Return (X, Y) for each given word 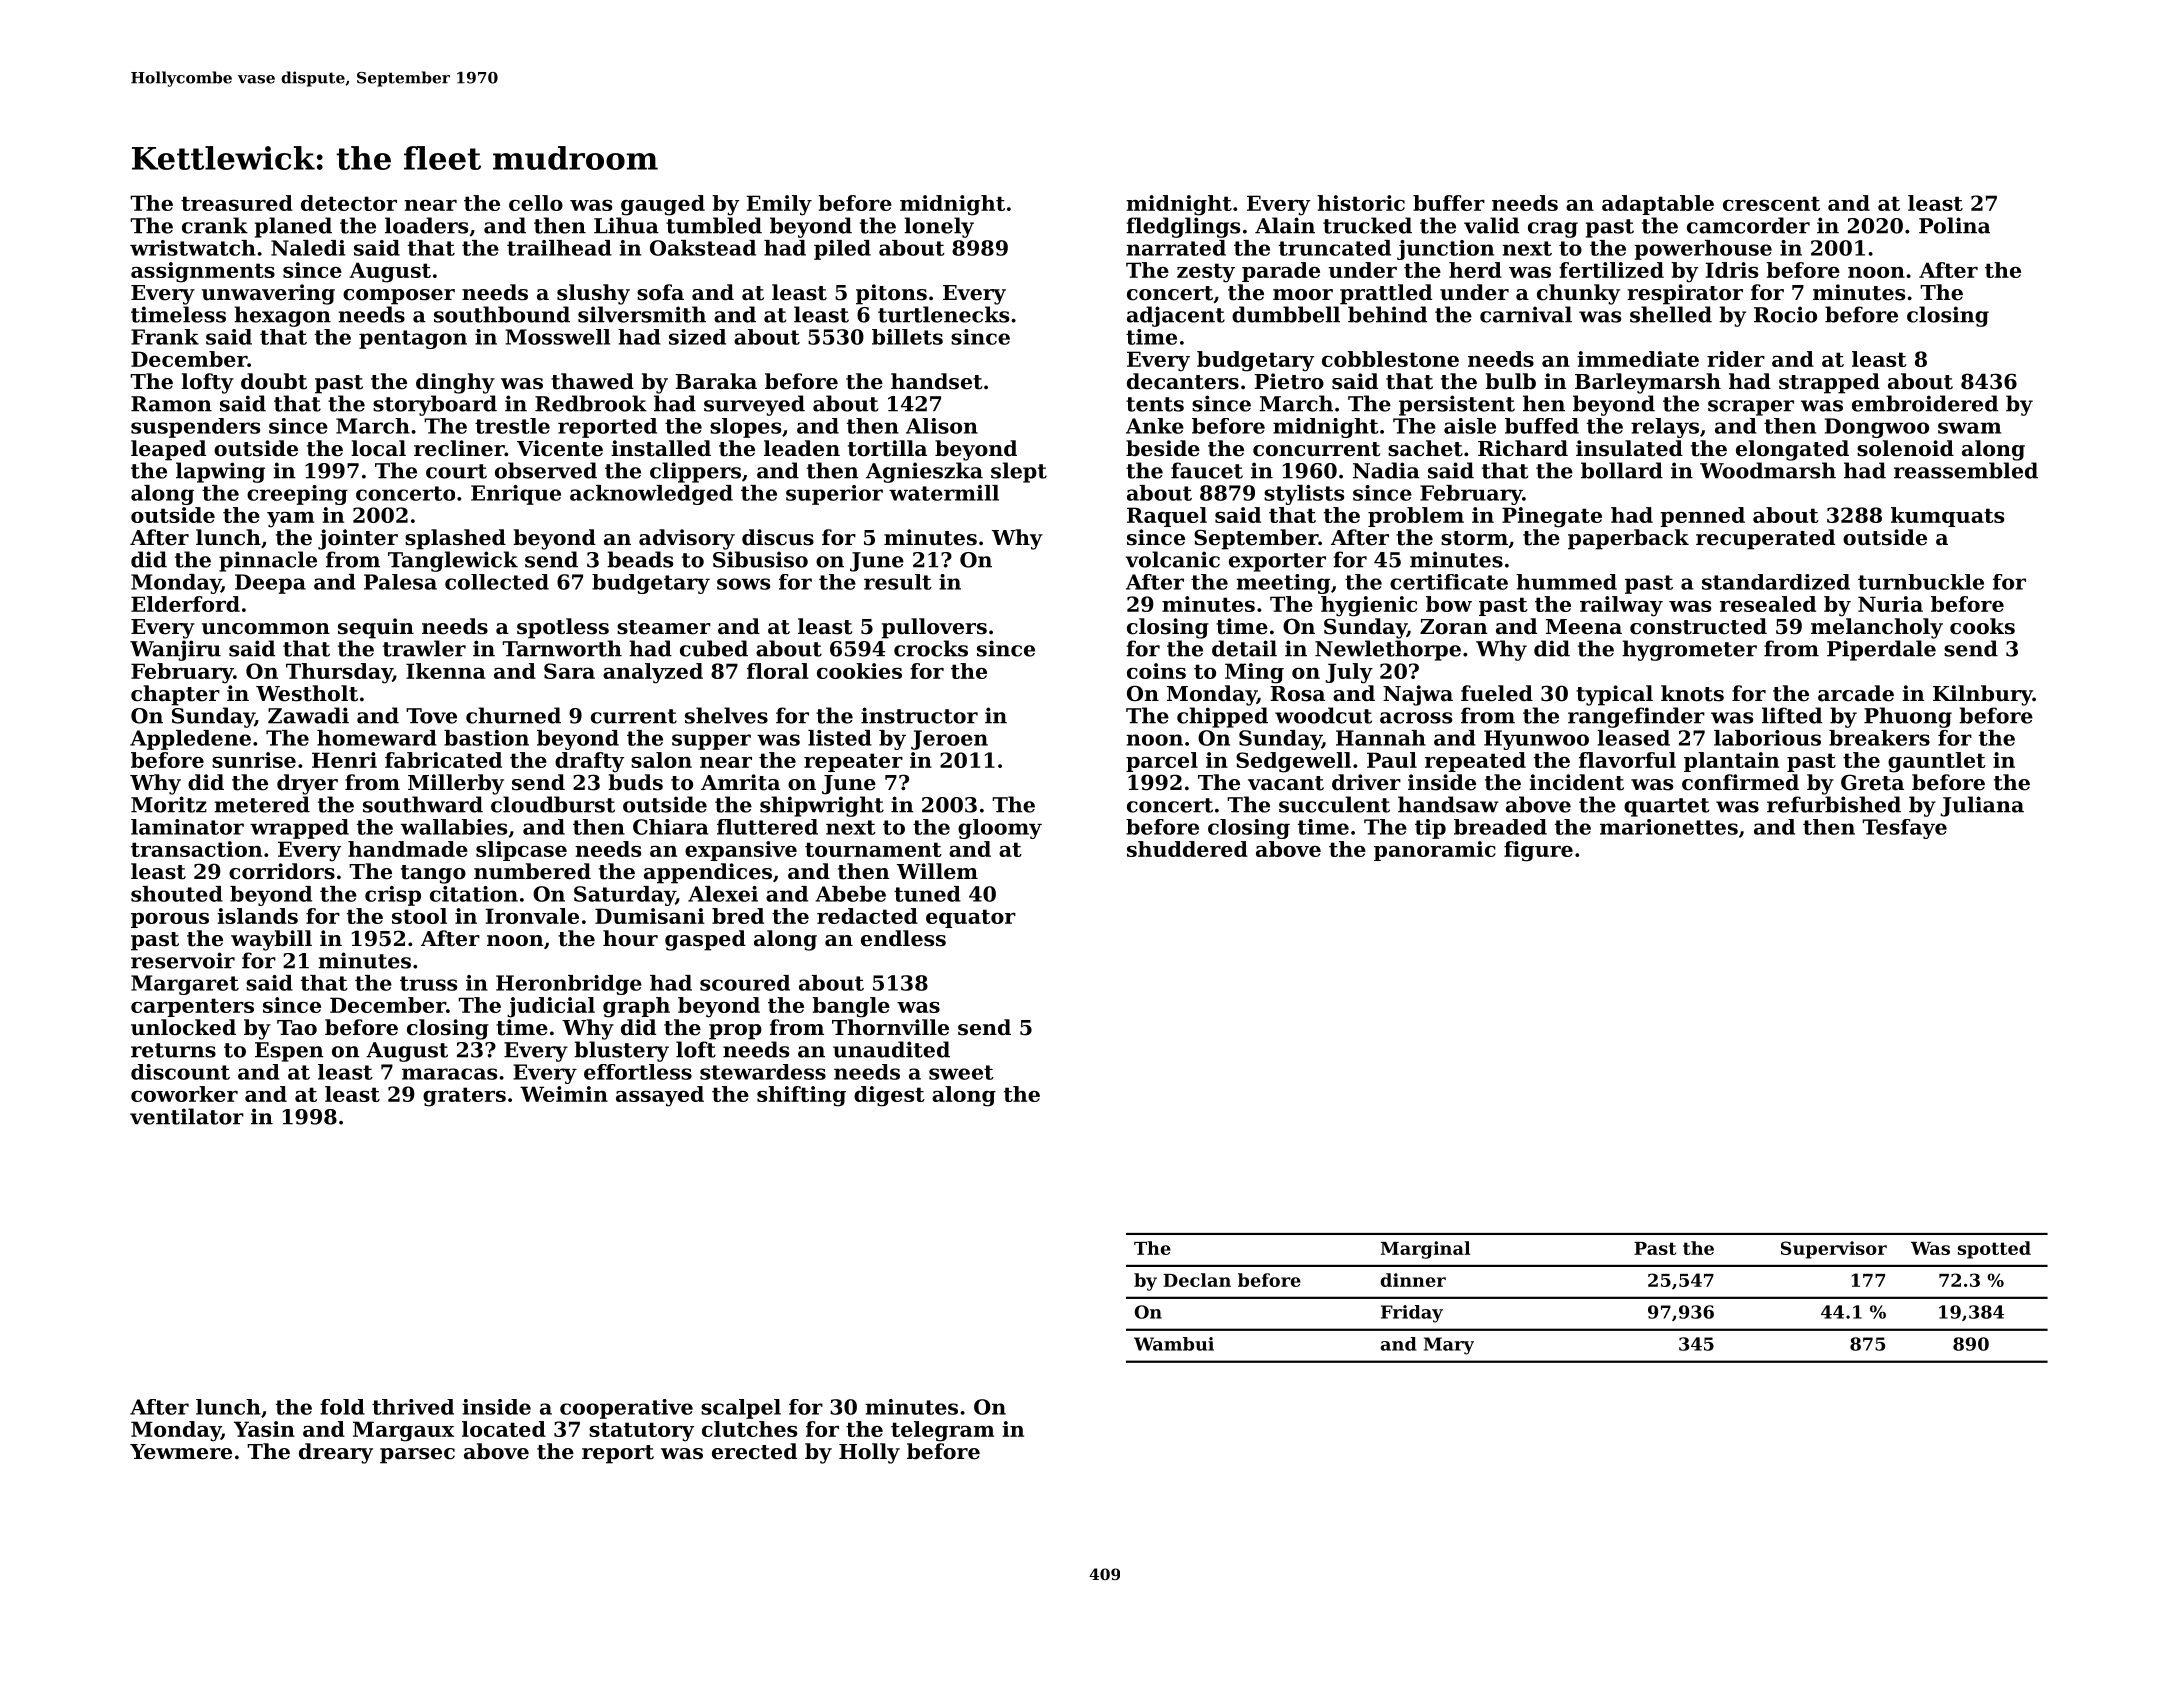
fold (342, 1407)
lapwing (220, 472)
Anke (1155, 426)
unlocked (183, 1027)
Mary (1449, 1346)
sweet (961, 1072)
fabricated (443, 760)
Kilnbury (1983, 695)
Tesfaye (1904, 829)
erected (754, 1451)
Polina (1954, 225)
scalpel (741, 1409)
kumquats (1947, 517)
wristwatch (193, 248)
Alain (1285, 225)
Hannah (1381, 738)
